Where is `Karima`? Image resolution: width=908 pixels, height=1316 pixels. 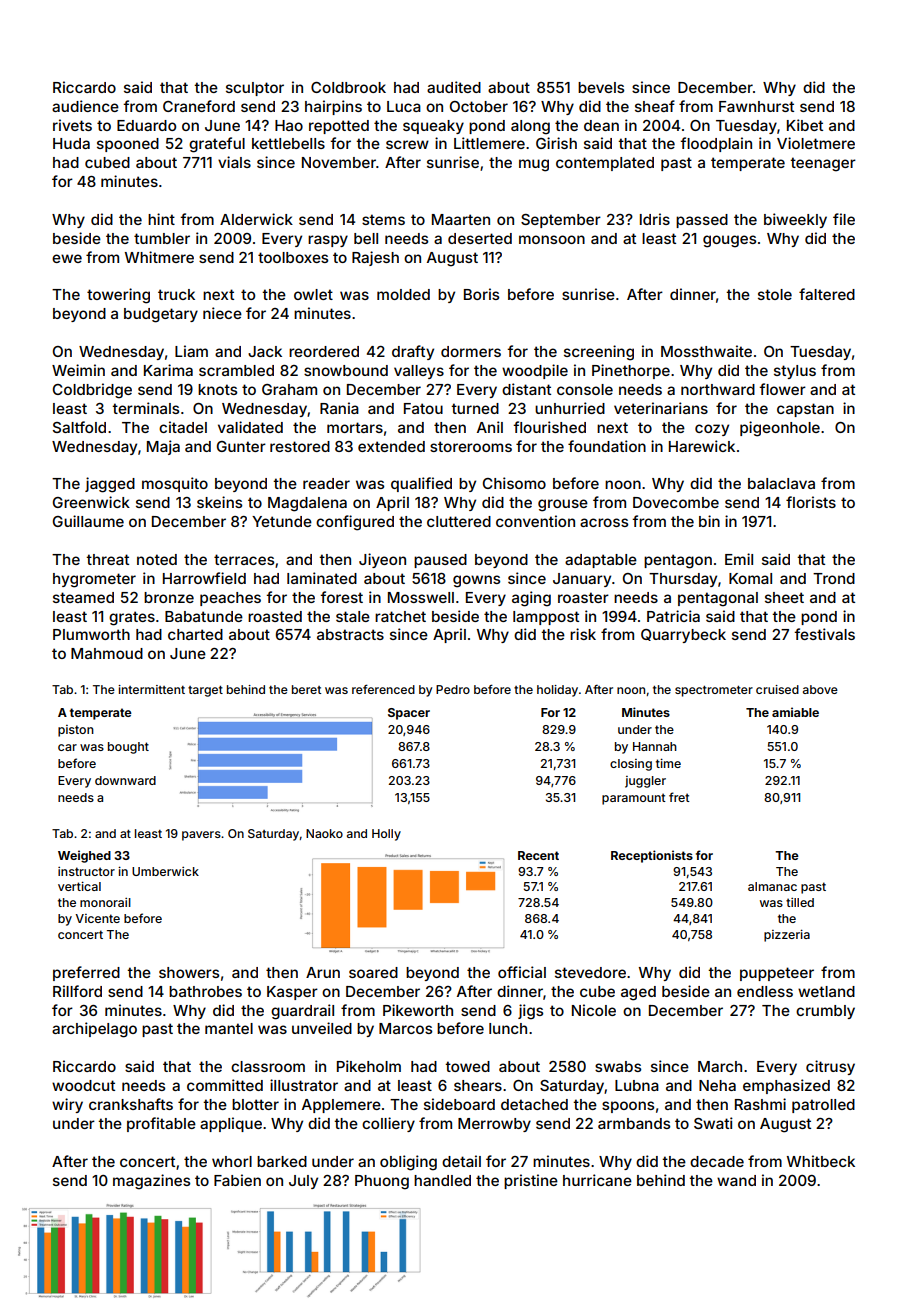
Karima is located at coordinates (168, 370).
